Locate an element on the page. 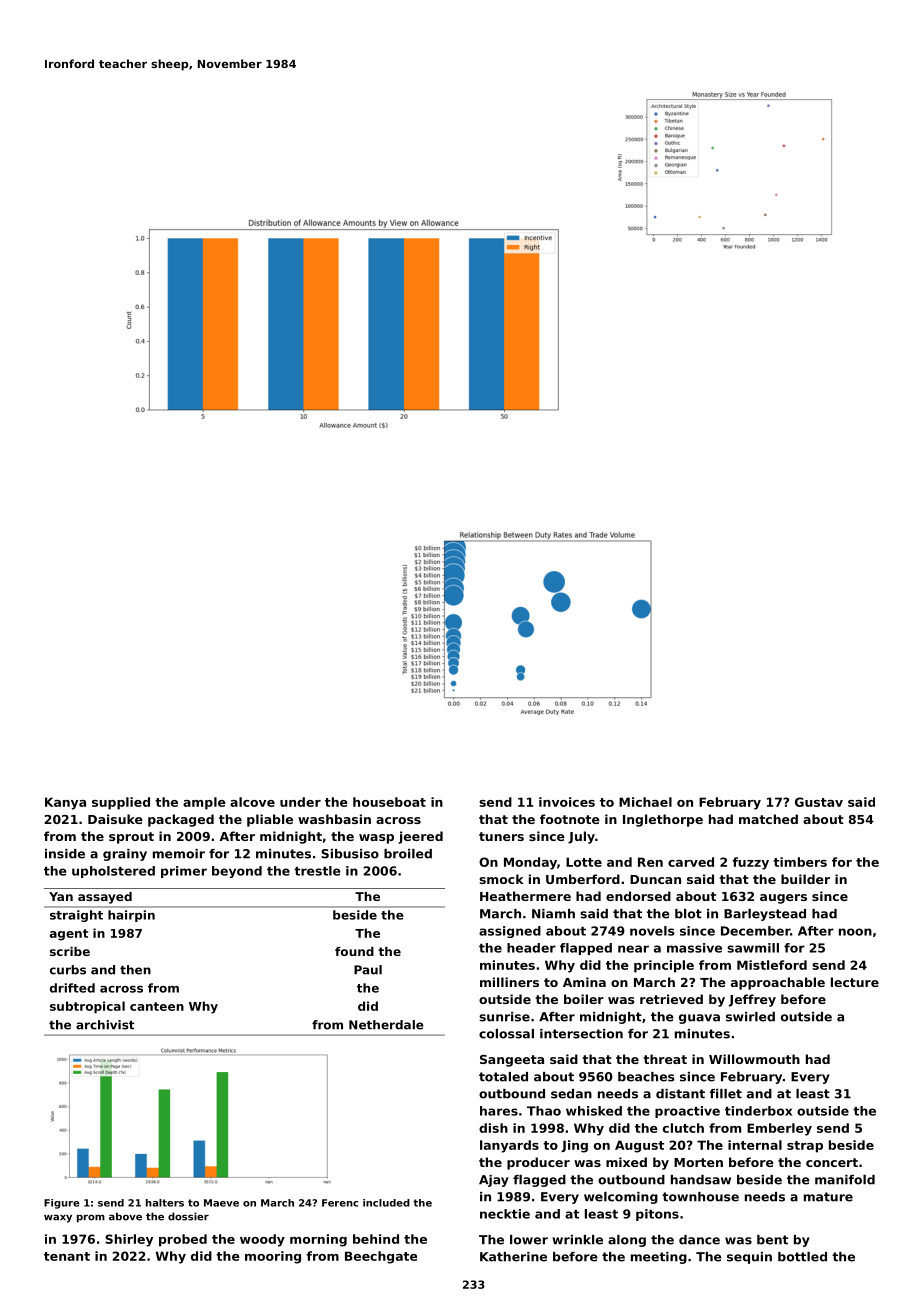 Image resolution: width=924 pixels, height=1308 pixels. welcoming is located at coordinates (621, 1198).
